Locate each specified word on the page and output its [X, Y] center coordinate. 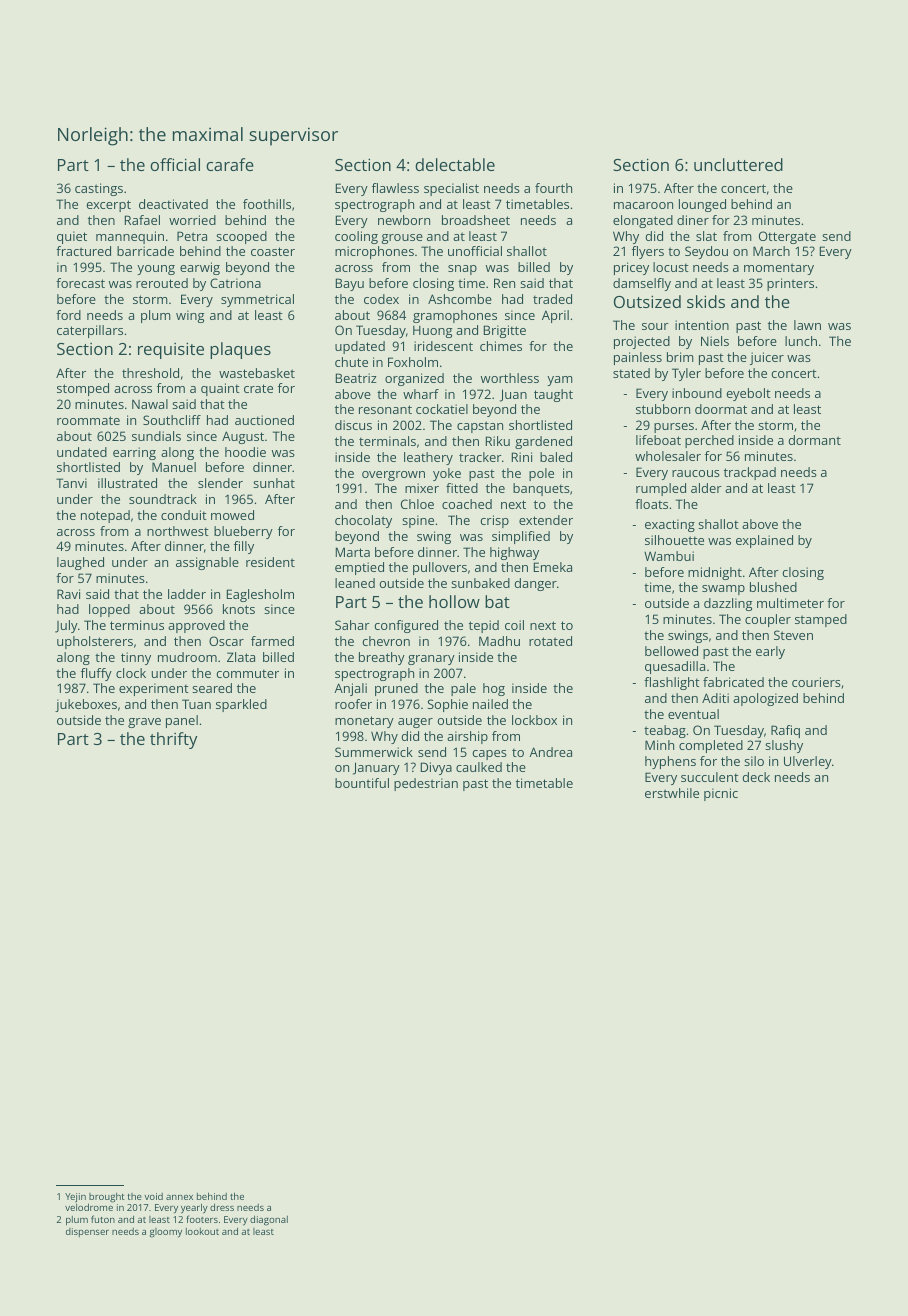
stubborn [663, 409]
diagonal [269, 1221]
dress [222, 1207]
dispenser [87, 1232]
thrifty [173, 740]
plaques [240, 350]
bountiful [362, 783]
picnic [721, 794]
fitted [462, 488]
